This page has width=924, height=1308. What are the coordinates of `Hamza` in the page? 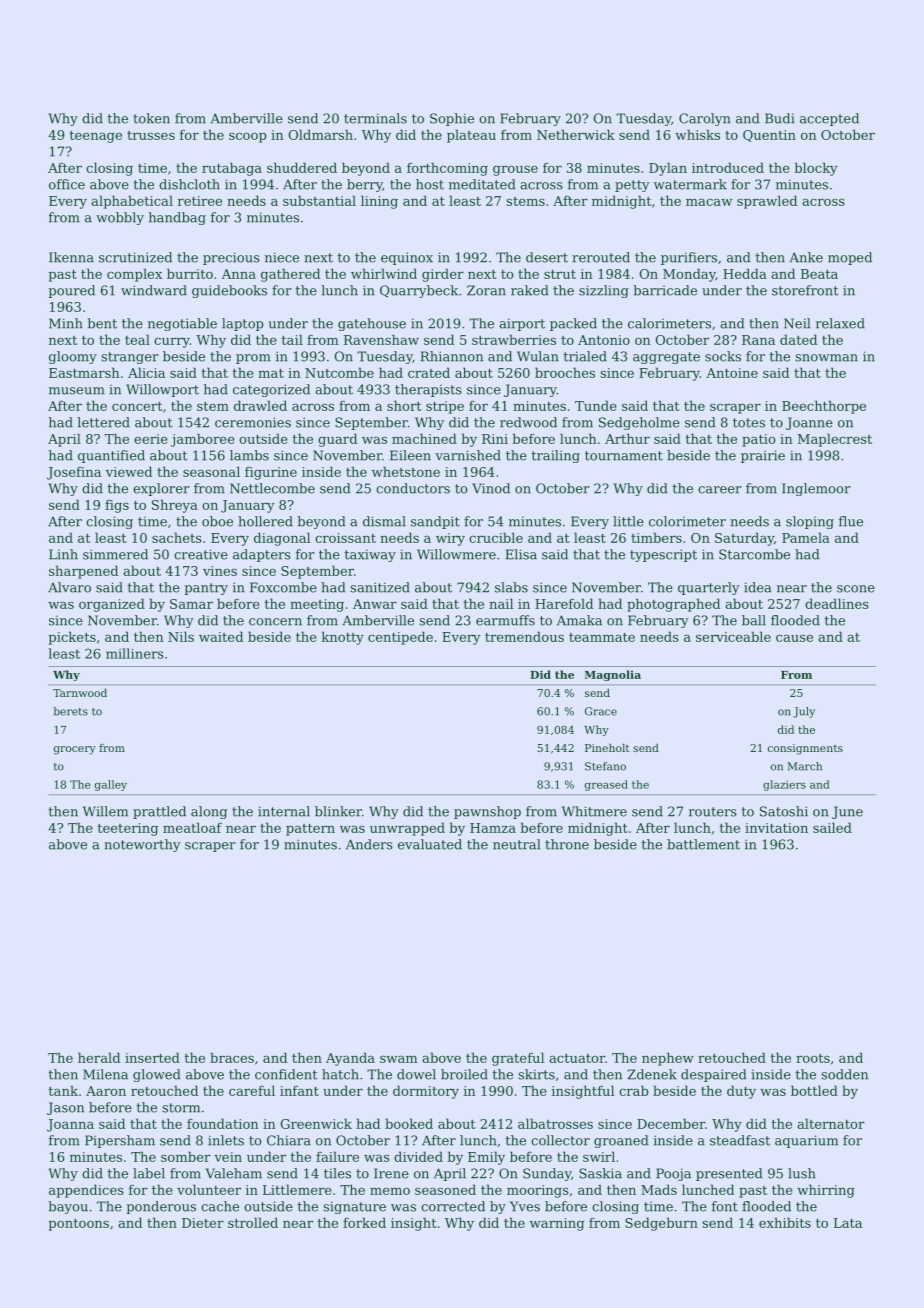 It's located at (493, 828).
